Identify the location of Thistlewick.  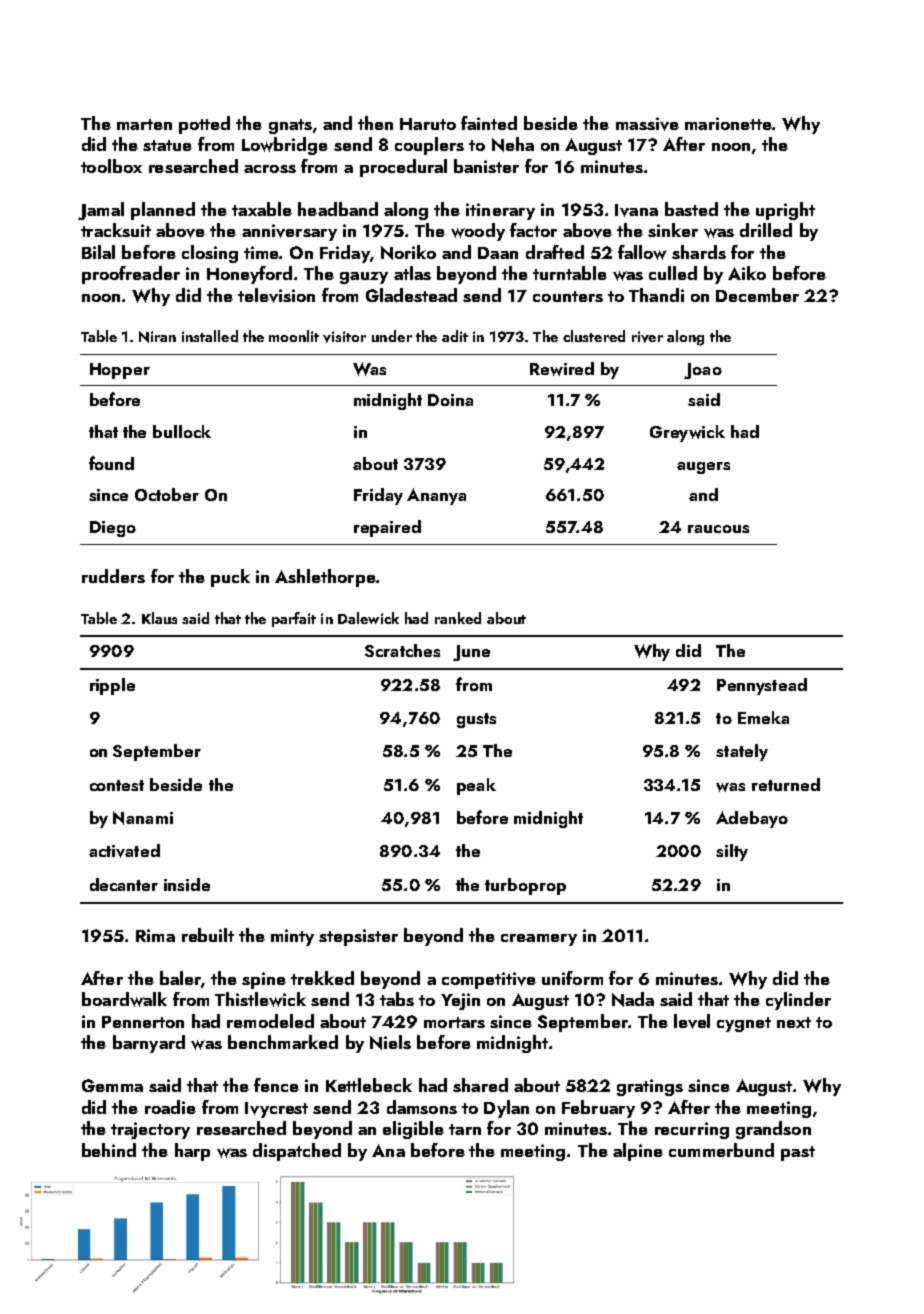
(260, 999).
